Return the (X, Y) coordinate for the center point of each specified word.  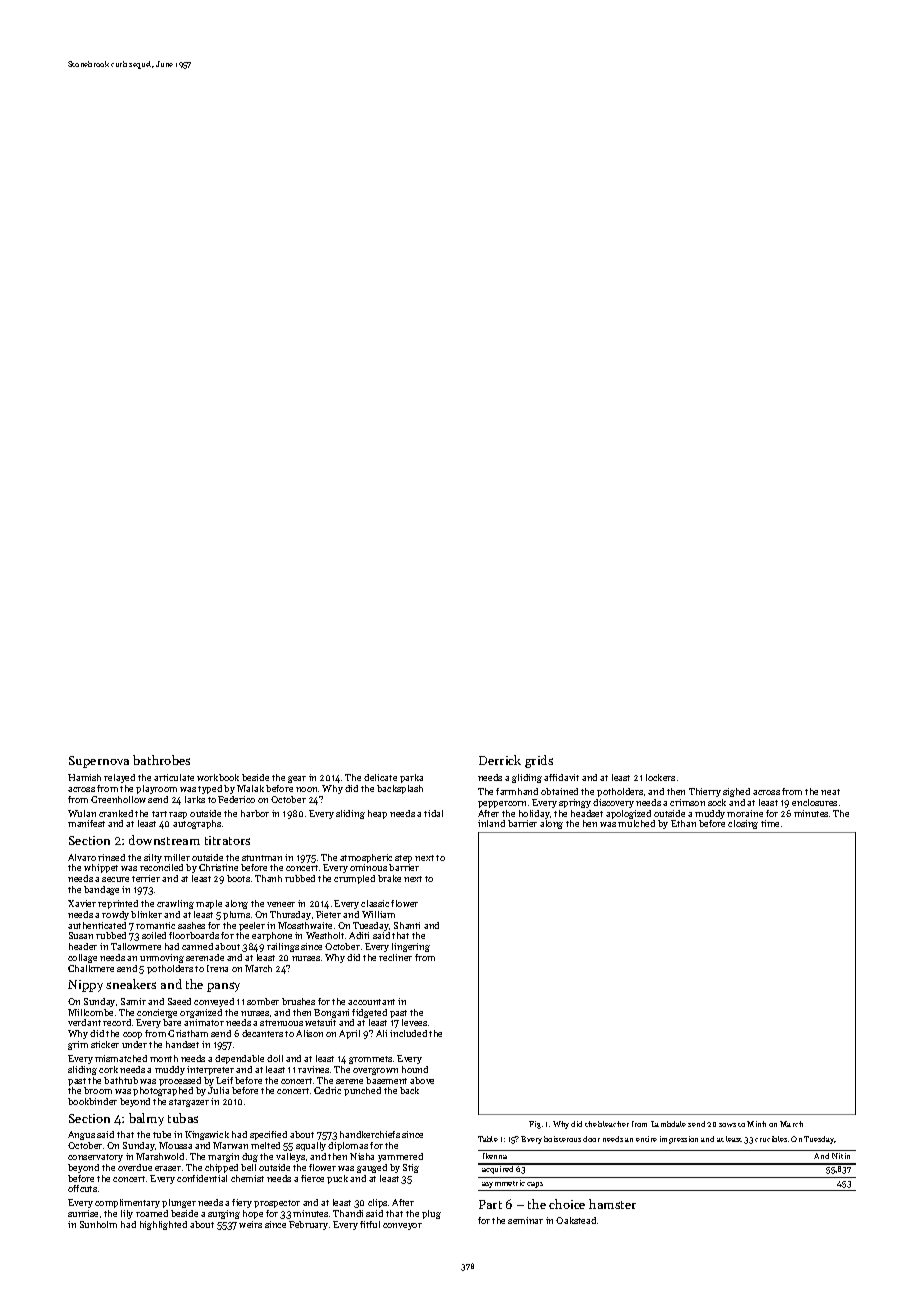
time (770, 823)
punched (362, 1091)
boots (238, 878)
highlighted (163, 1225)
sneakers (131, 984)
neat (830, 792)
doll (275, 1058)
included (408, 1033)
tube (162, 1134)
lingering (411, 947)
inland (491, 823)
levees (414, 1022)
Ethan (683, 823)
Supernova (99, 762)
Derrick (500, 760)
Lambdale (668, 1124)
